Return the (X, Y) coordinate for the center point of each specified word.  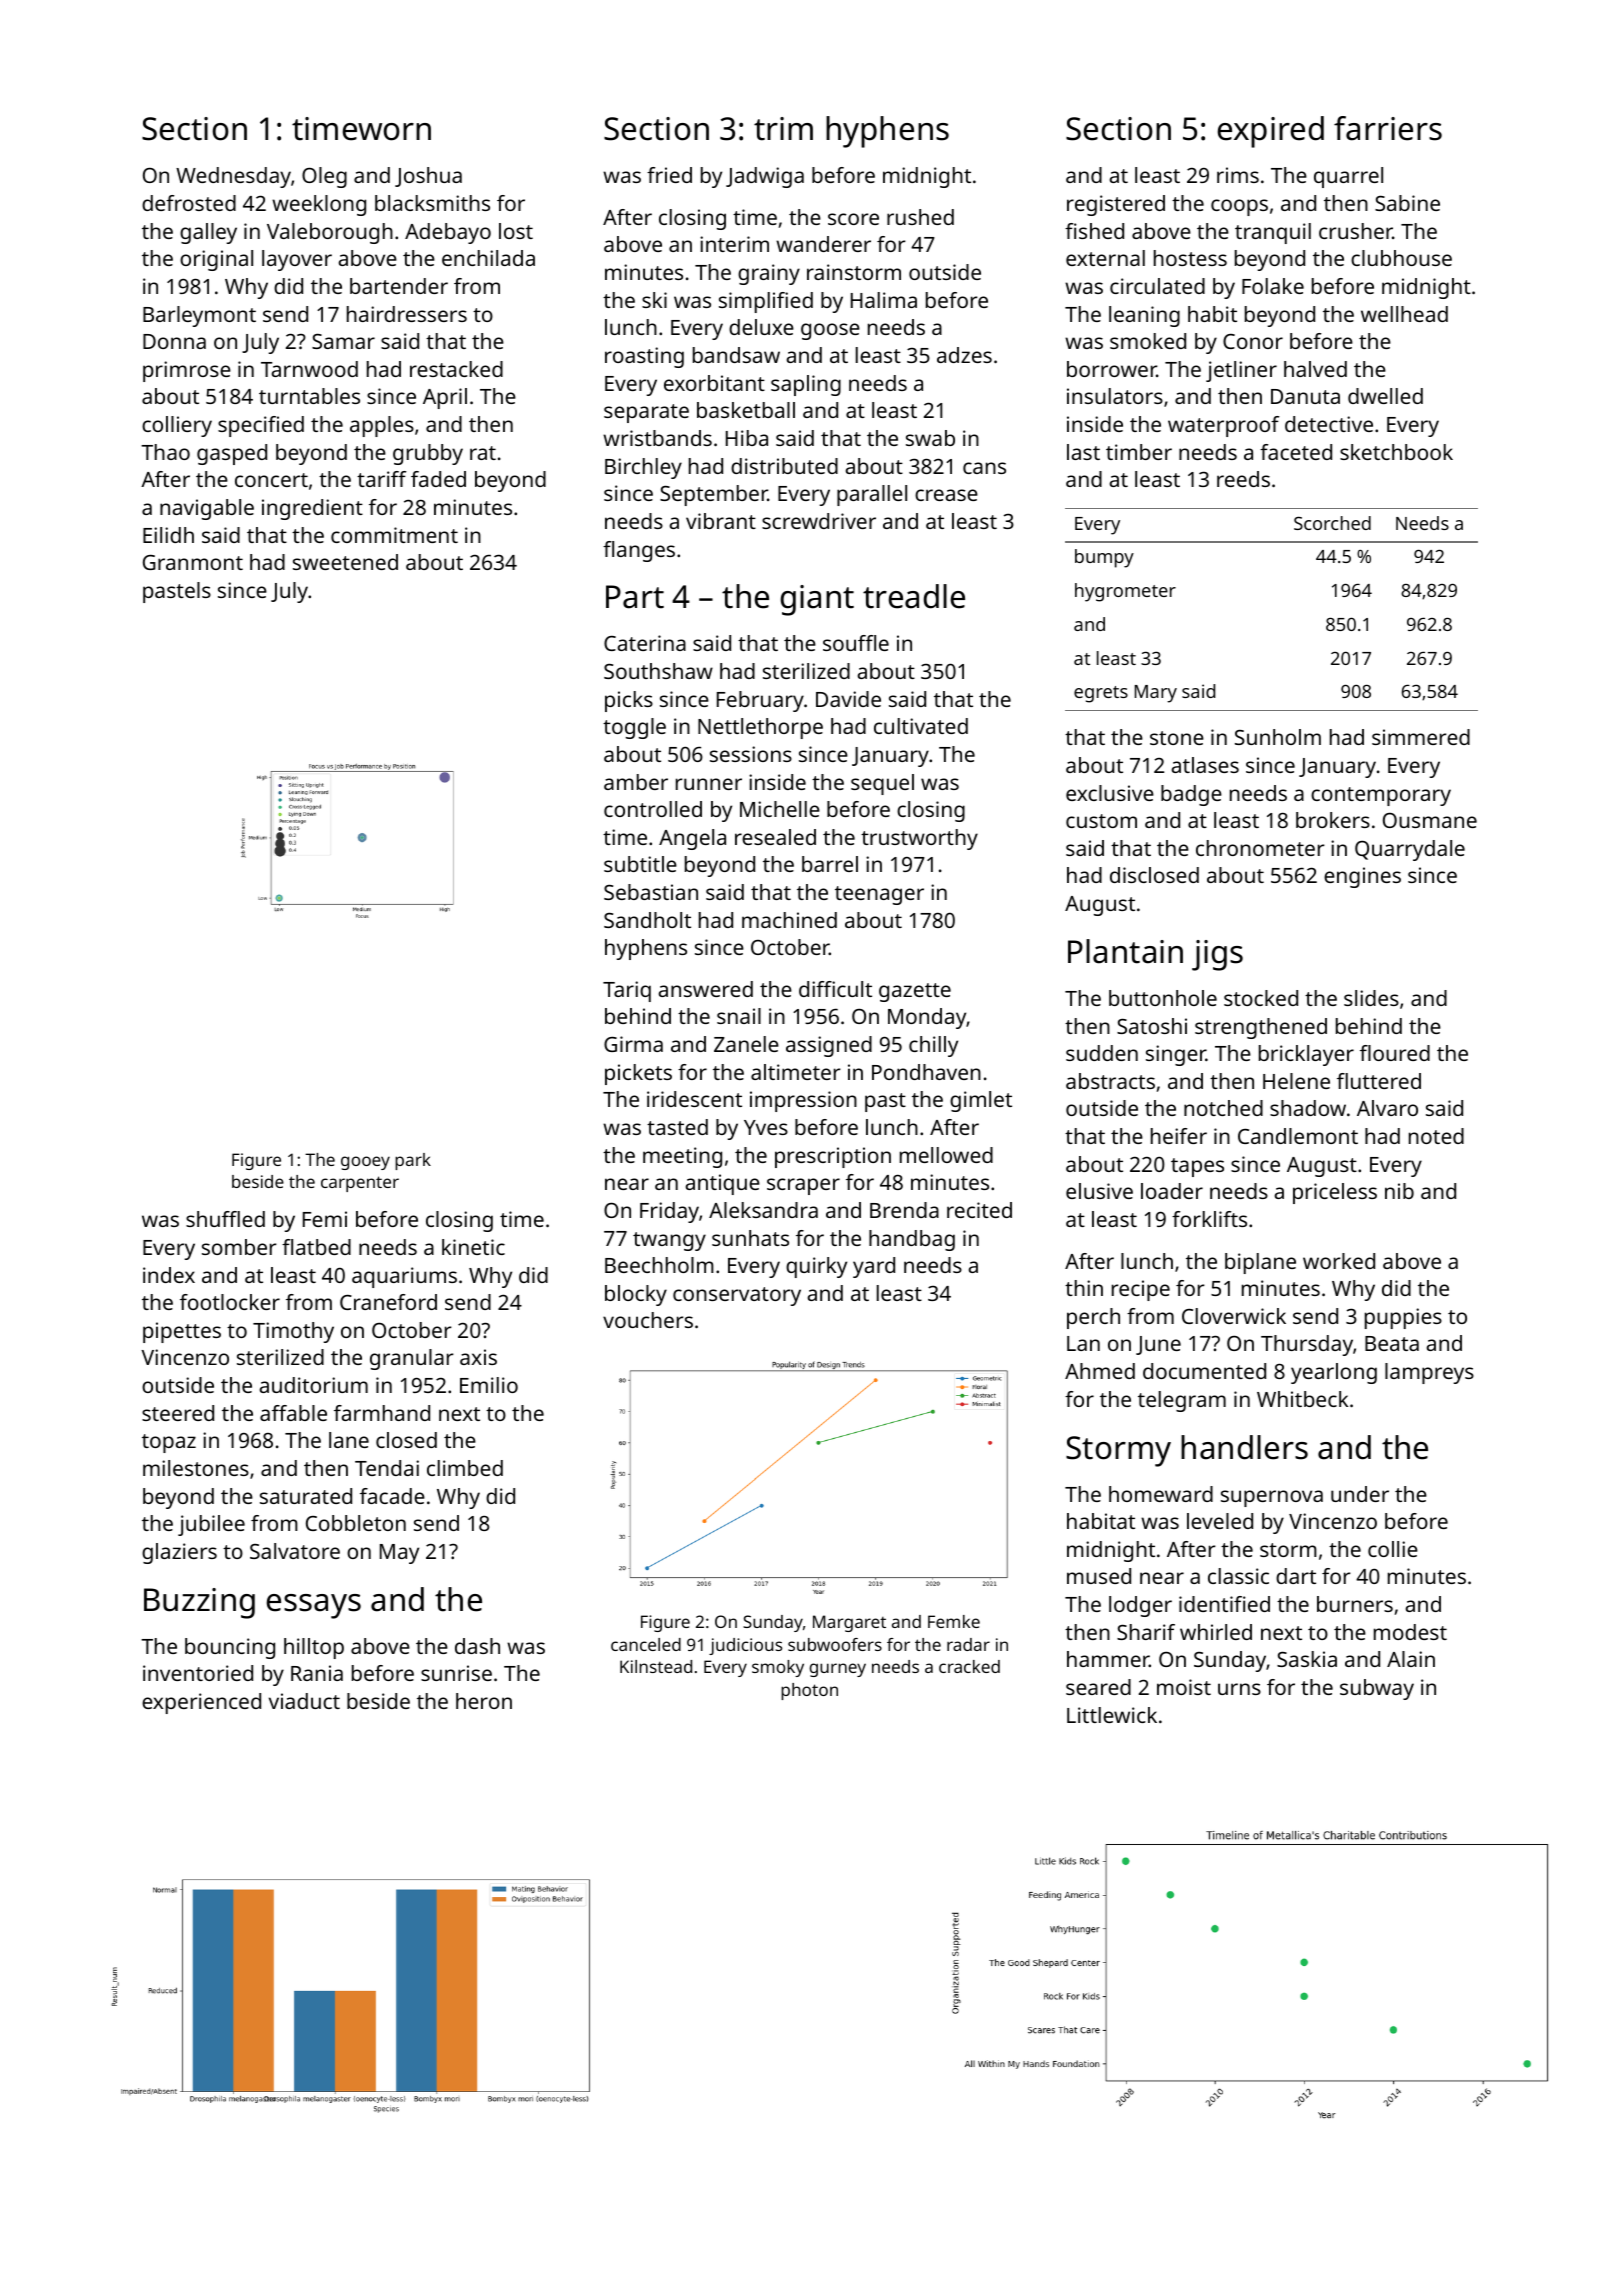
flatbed (316, 1247)
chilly (933, 1046)
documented (1204, 1371)
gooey (365, 1163)
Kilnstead (656, 1666)
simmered (1421, 737)
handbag (912, 1240)
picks (629, 701)
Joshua (428, 177)
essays (314, 1606)
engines (1362, 877)
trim (783, 129)
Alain (1411, 1659)
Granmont (193, 562)
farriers (1388, 128)
